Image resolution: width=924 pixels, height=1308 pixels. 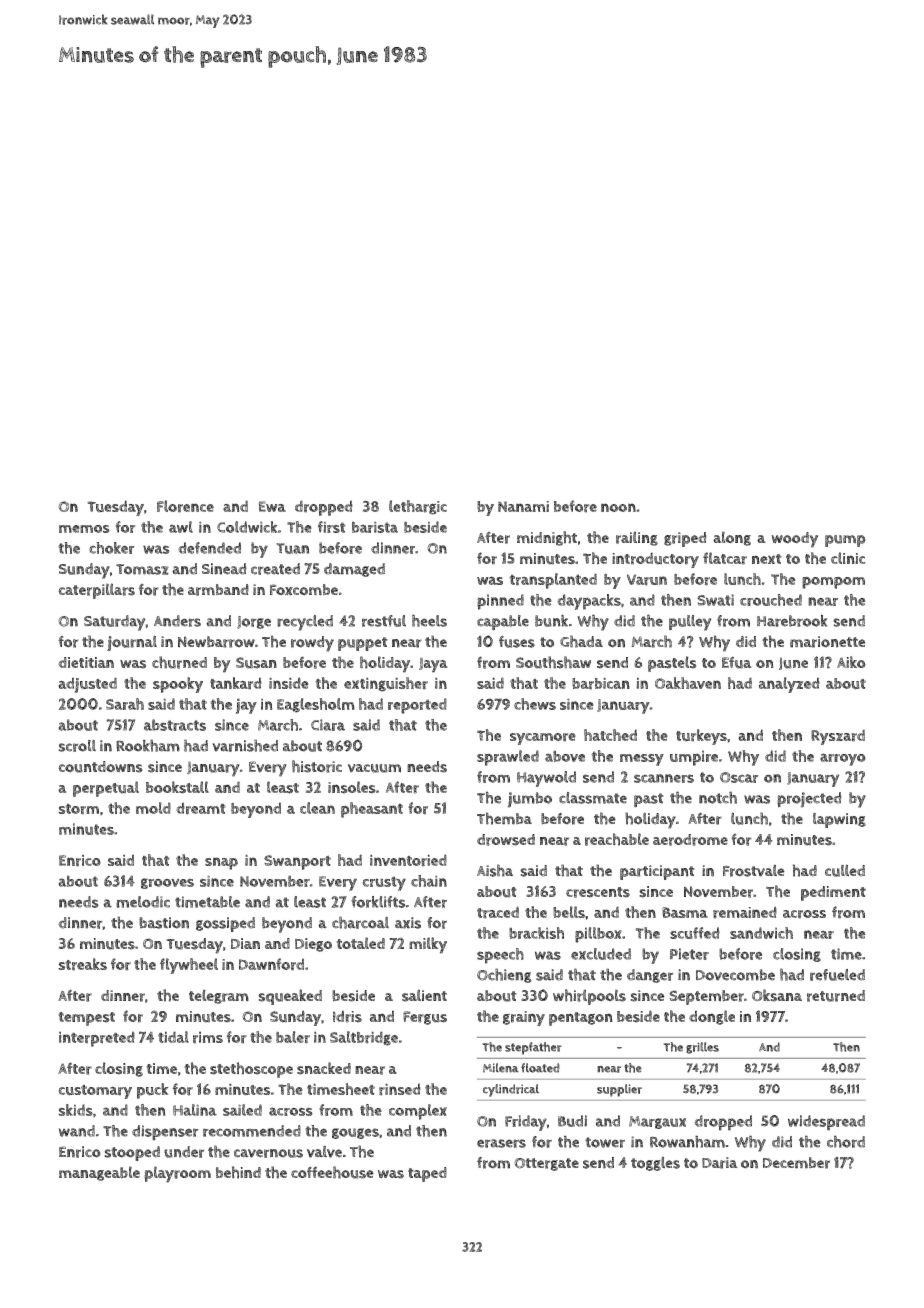 I want to click on Rookham, so click(x=148, y=745).
